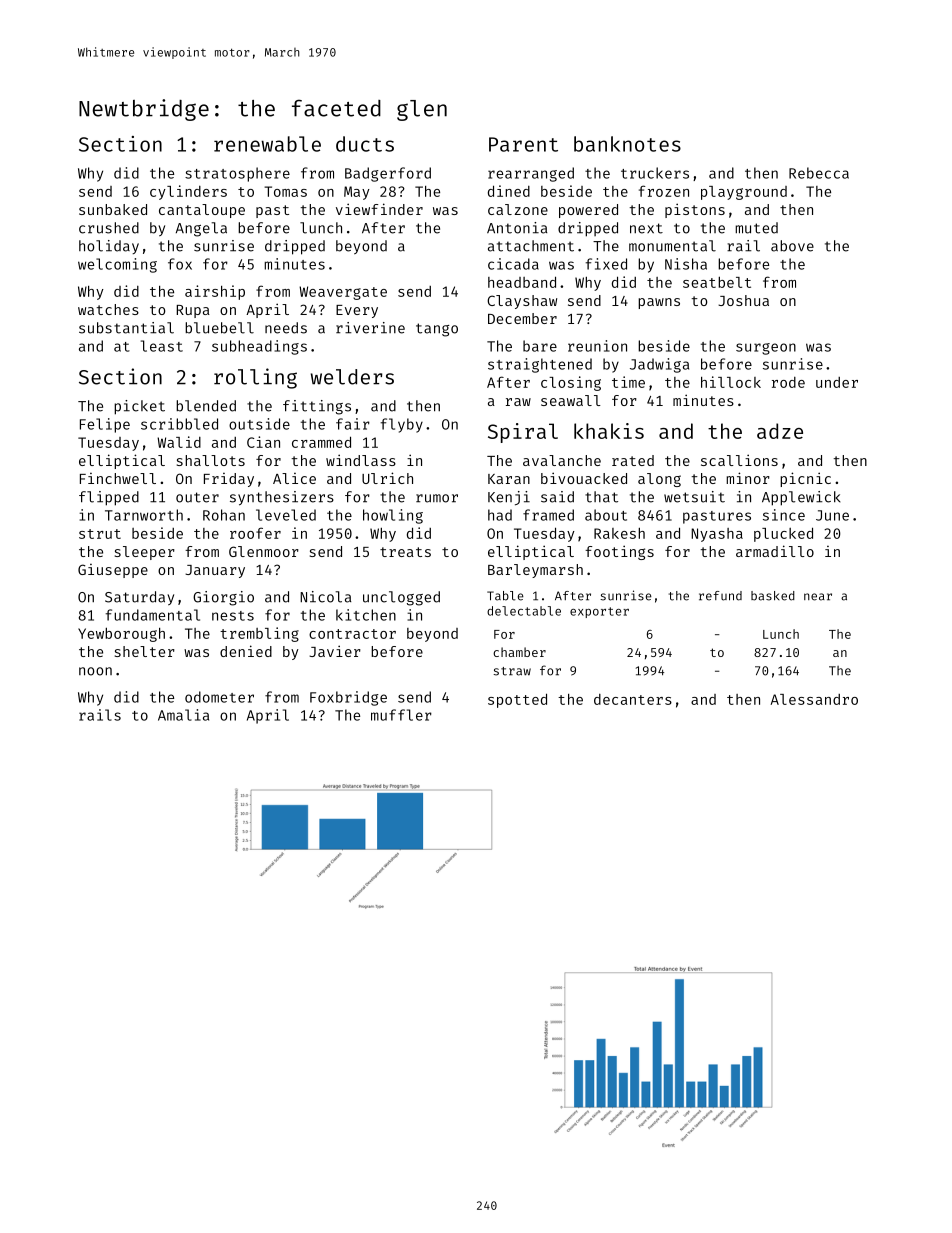 The height and width of the screenshot is (1233, 952). I want to click on noon, so click(95, 671).
